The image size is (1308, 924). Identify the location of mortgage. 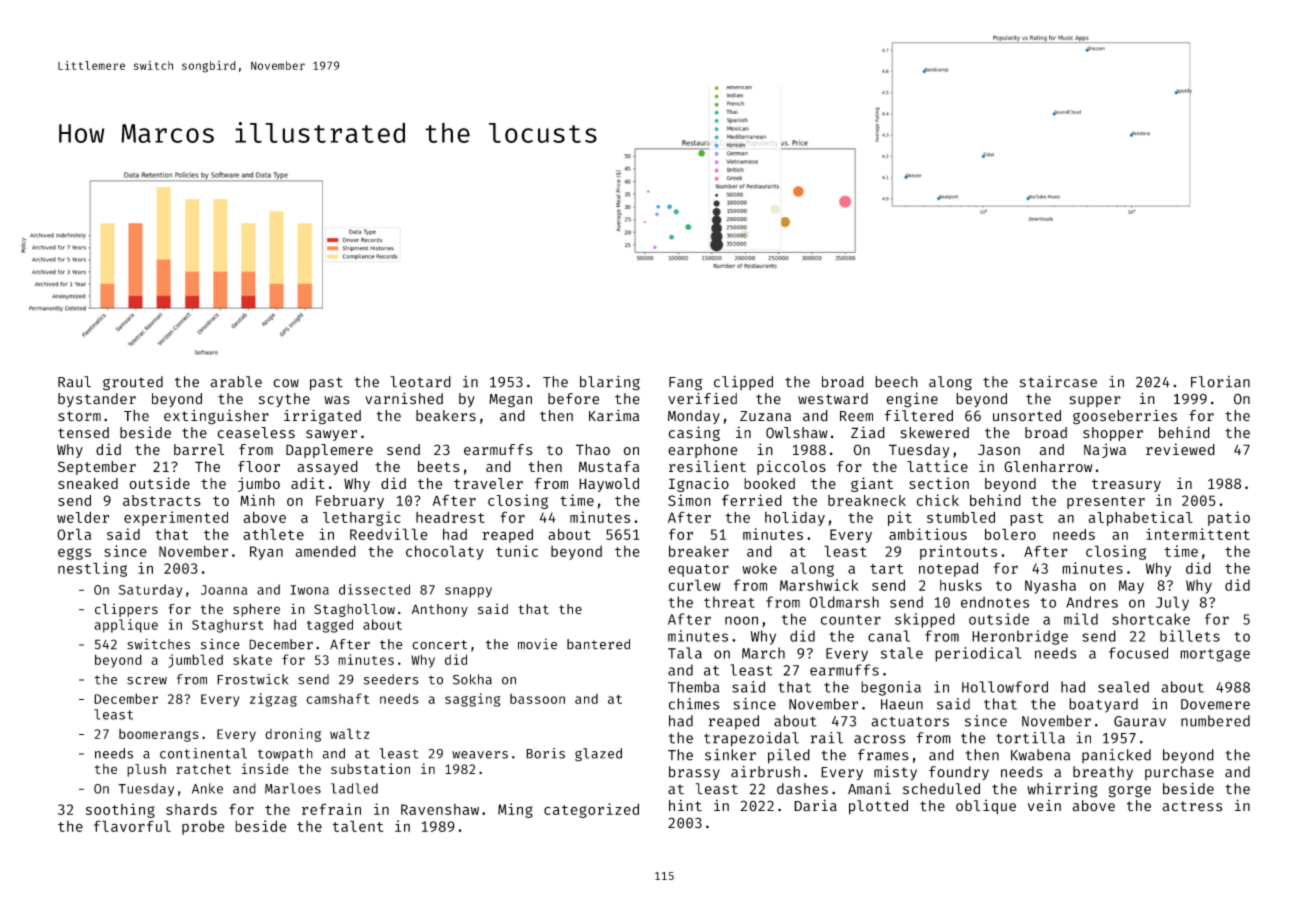
(1215, 655).
